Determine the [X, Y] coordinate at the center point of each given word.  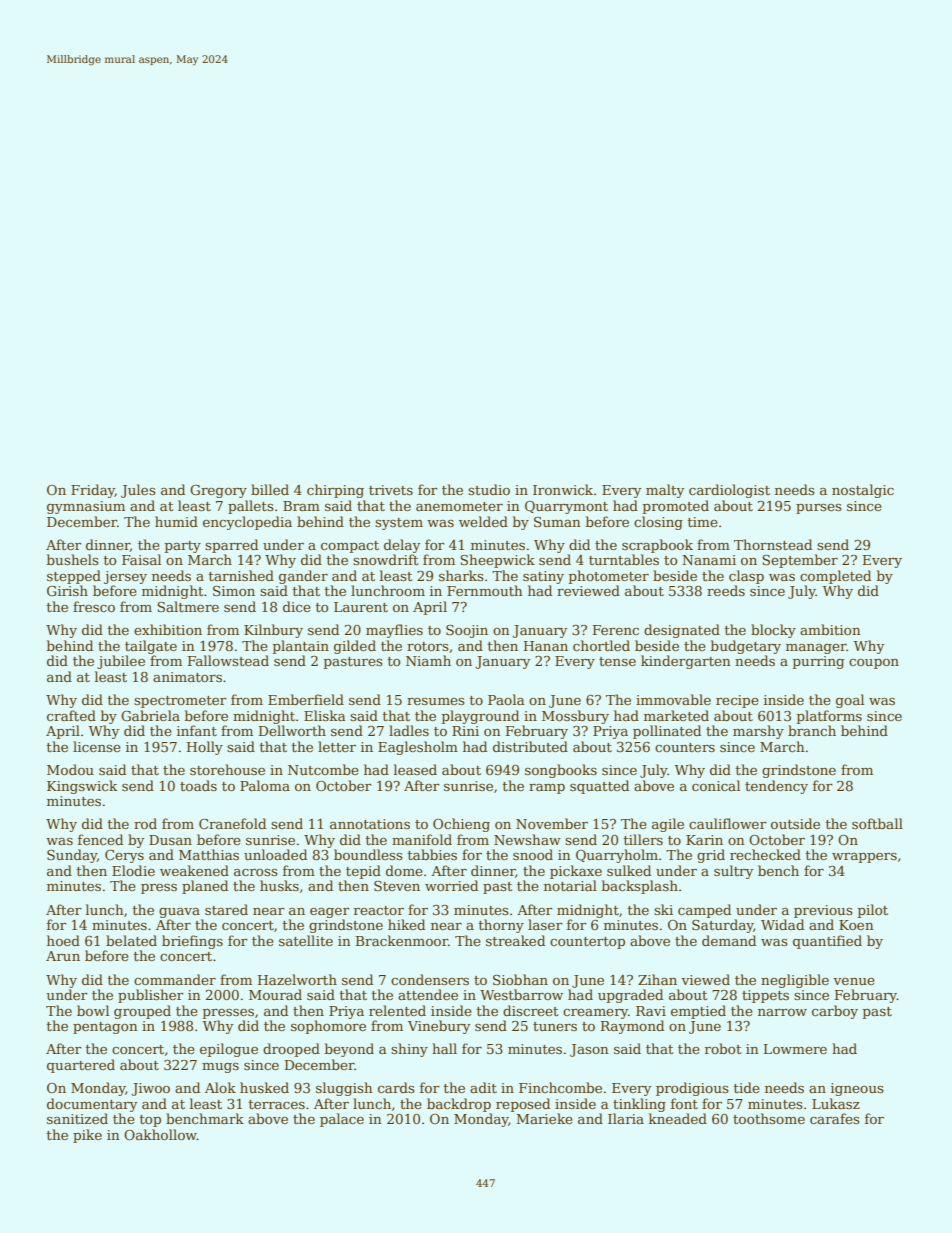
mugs [220, 1068]
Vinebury [439, 1027]
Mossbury [575, 717]
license [97, 746]
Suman [557, 522]
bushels [73, 559]
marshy [758, 732]
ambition [830, 629]
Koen [856, 925]
